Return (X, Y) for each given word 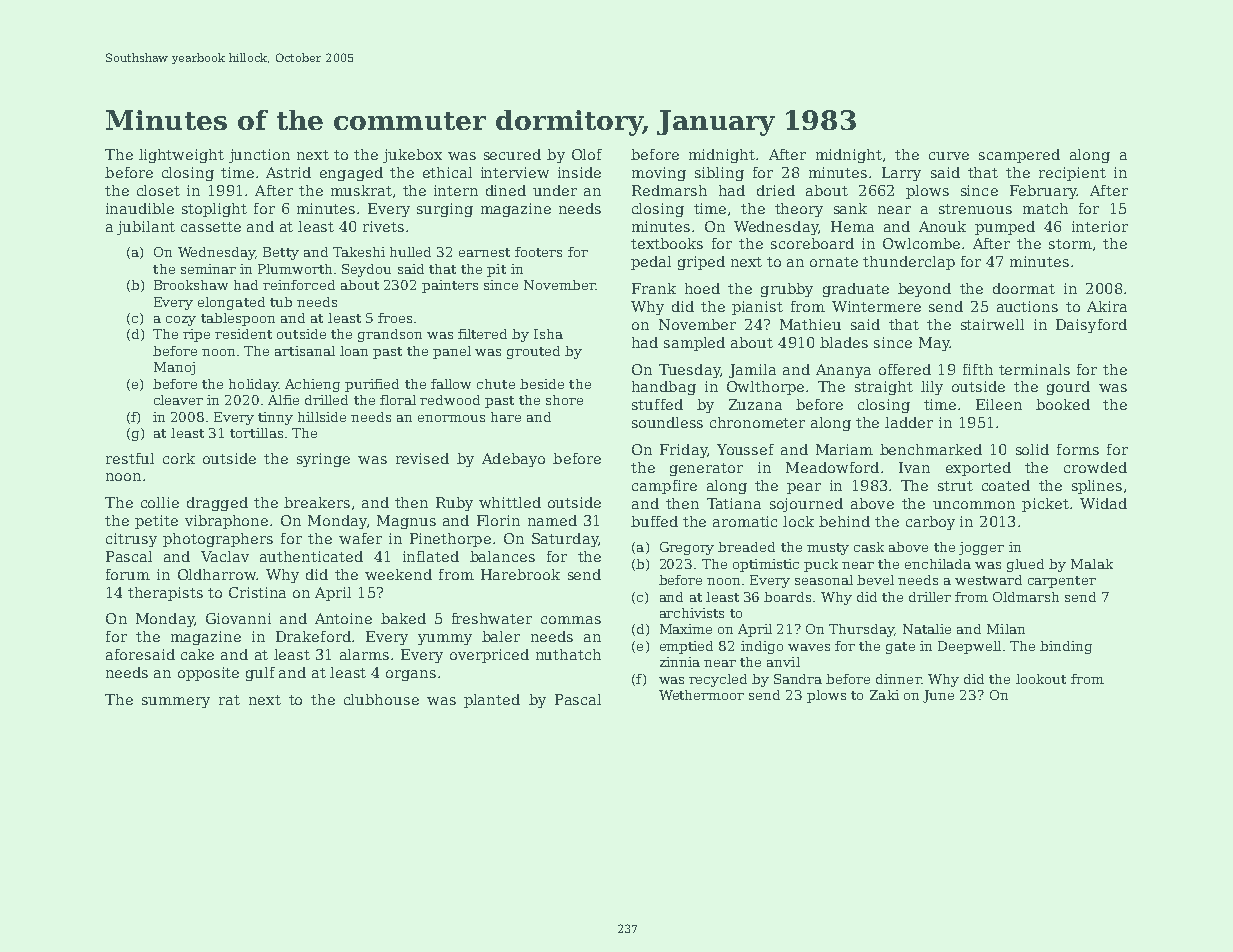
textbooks (667, 243)
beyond (924, 290)
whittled (510, 502)
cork (179, 458)
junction (259, 156)
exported (978, 469)
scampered (1019, 156)
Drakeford (313, 636)
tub (281, 302)
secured (512, 154)
